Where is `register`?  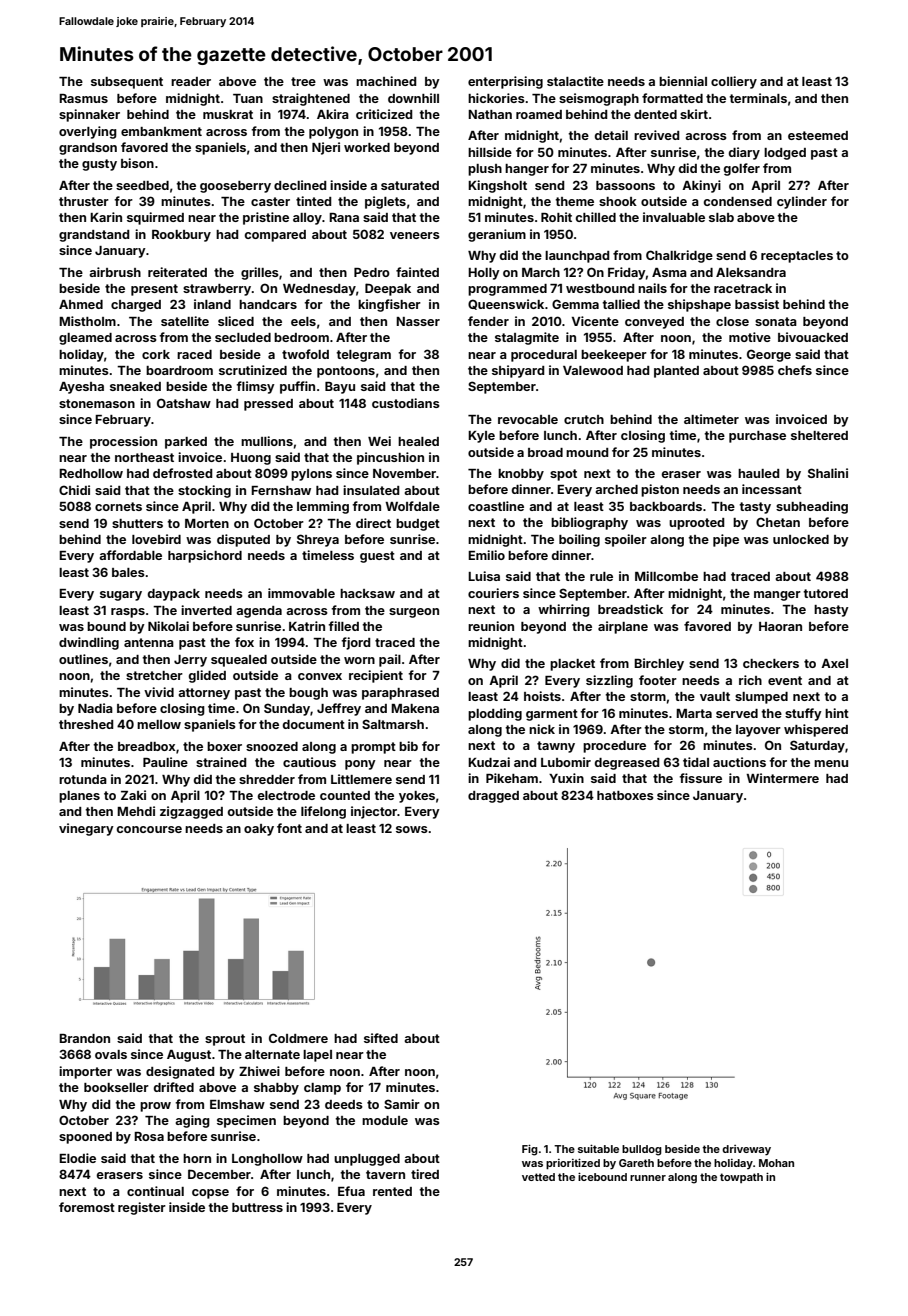
register is located at coordinates (142, 1208).
